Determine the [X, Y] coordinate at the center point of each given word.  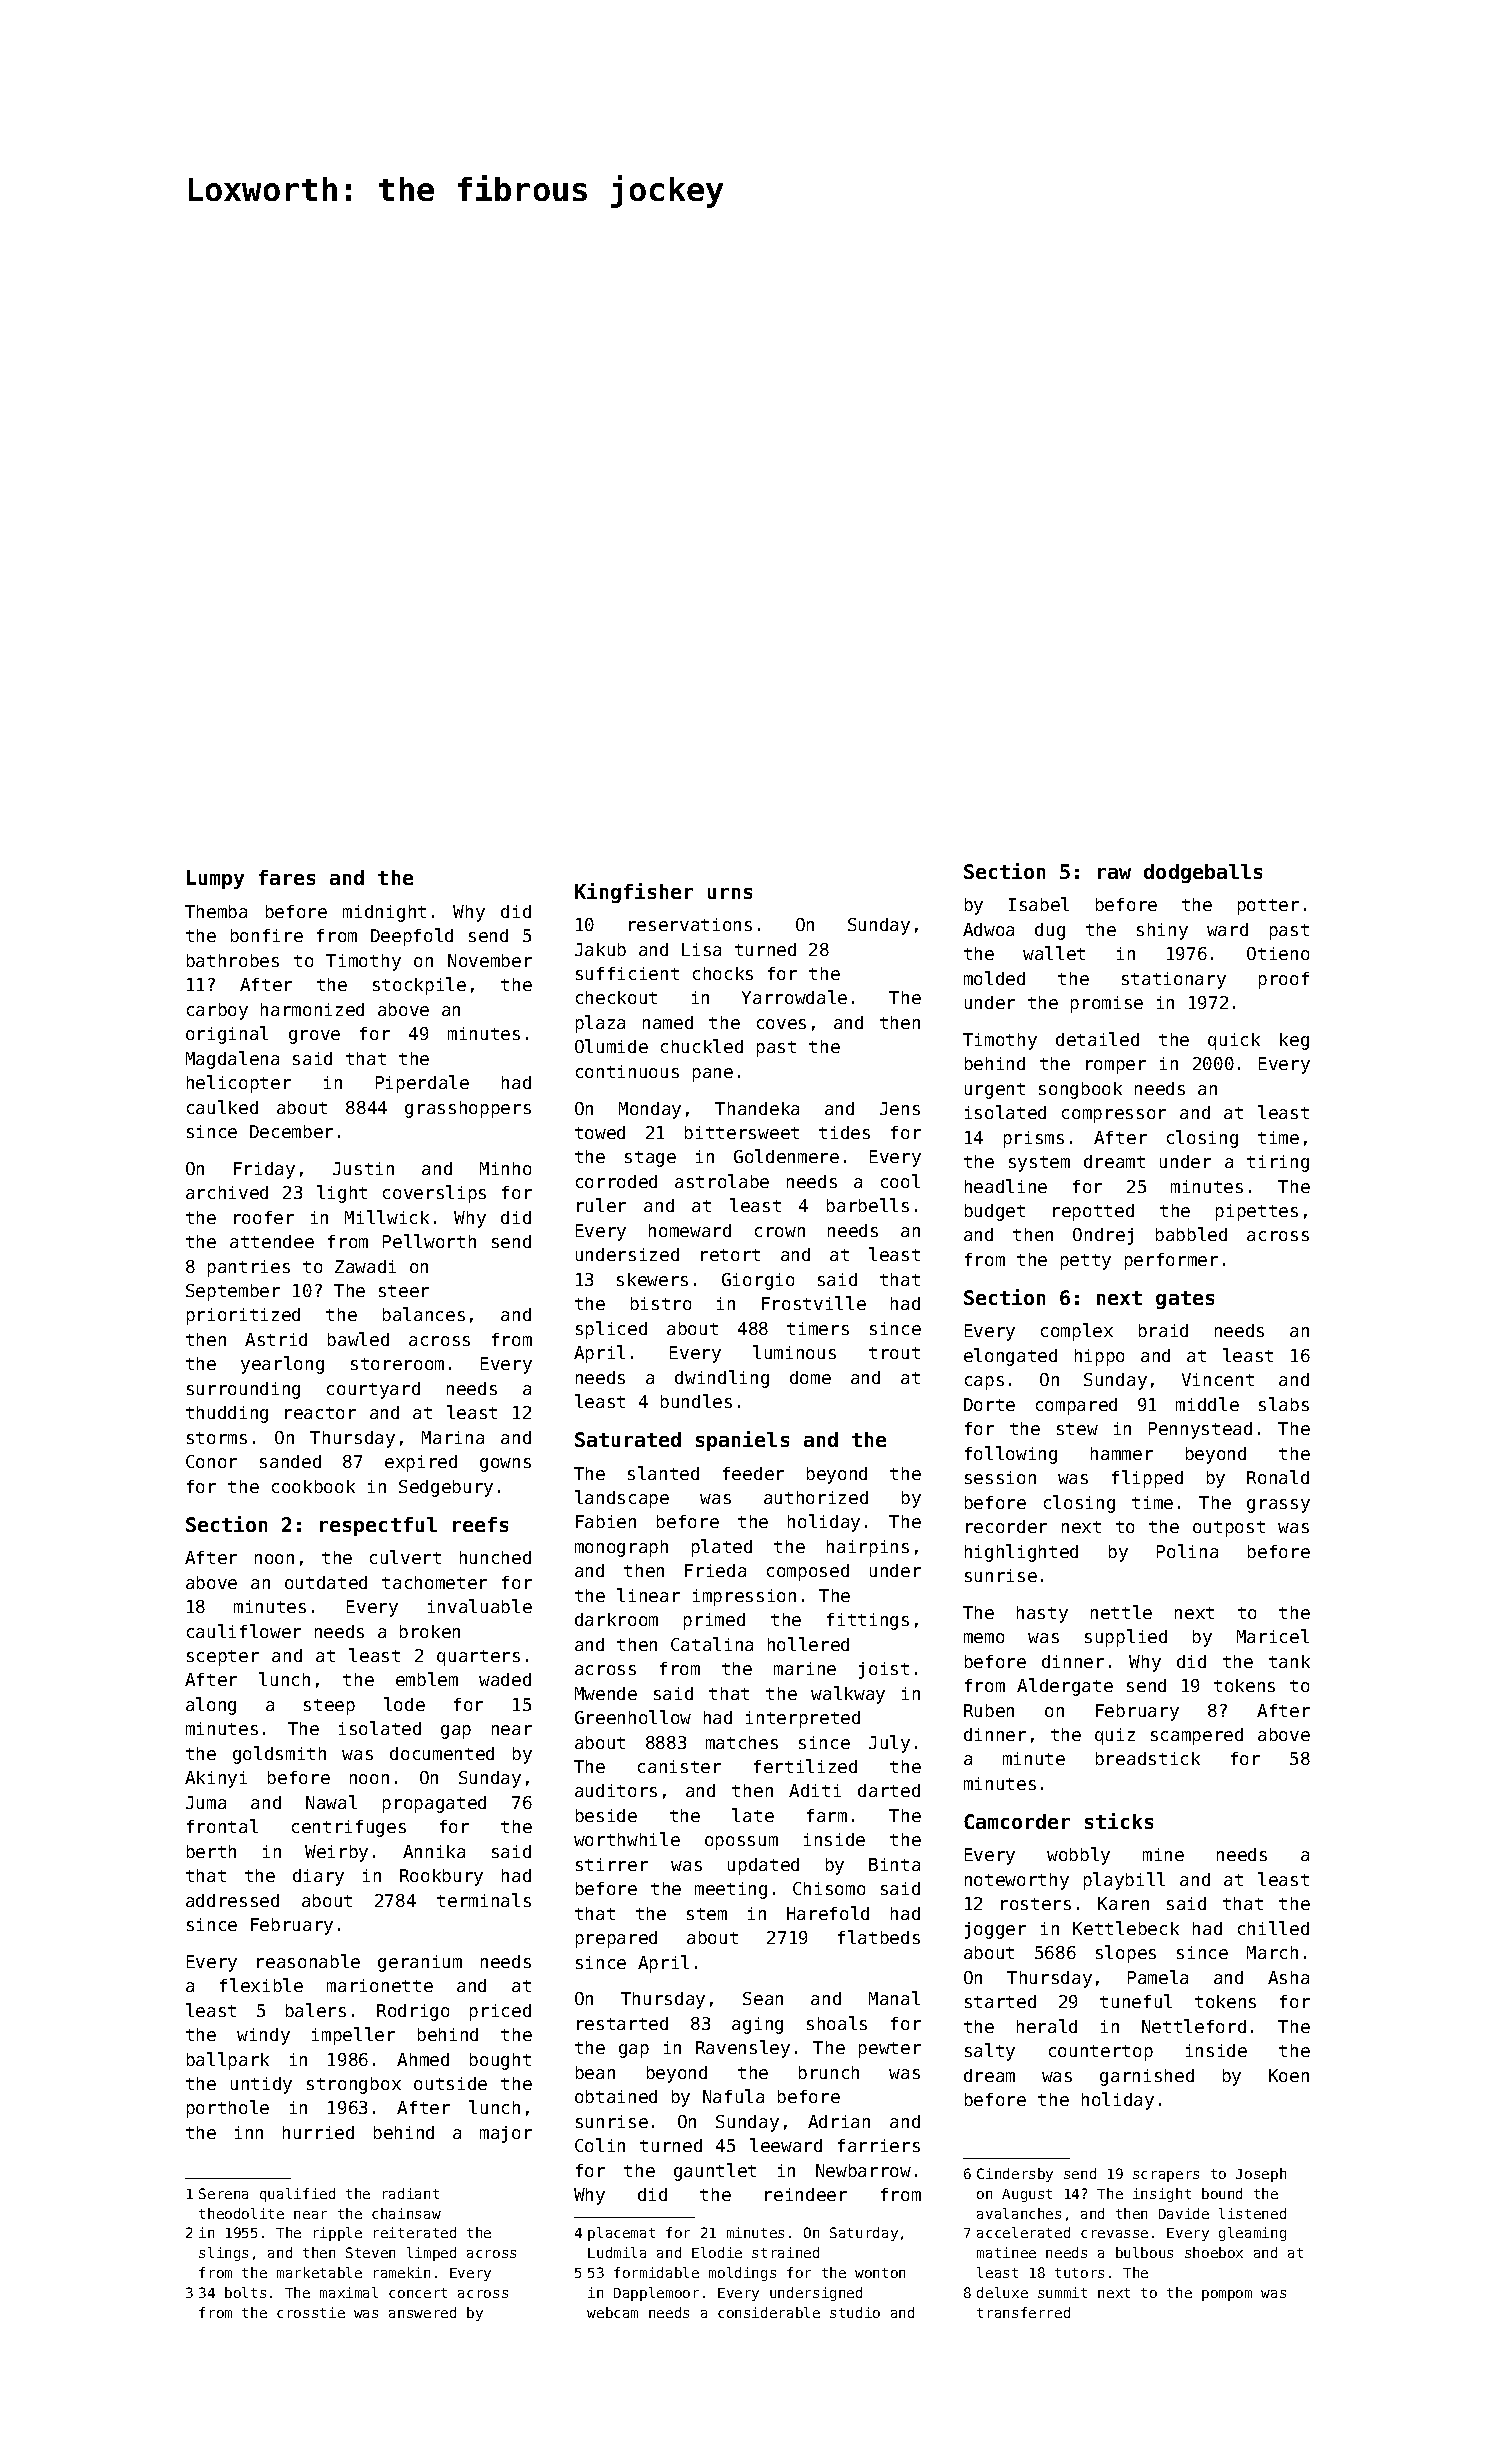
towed [600, 1132]
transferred [1023, 2312]
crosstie [311, 2312]
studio [855, 2312]
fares [287, 877]
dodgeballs [1203, 873]
